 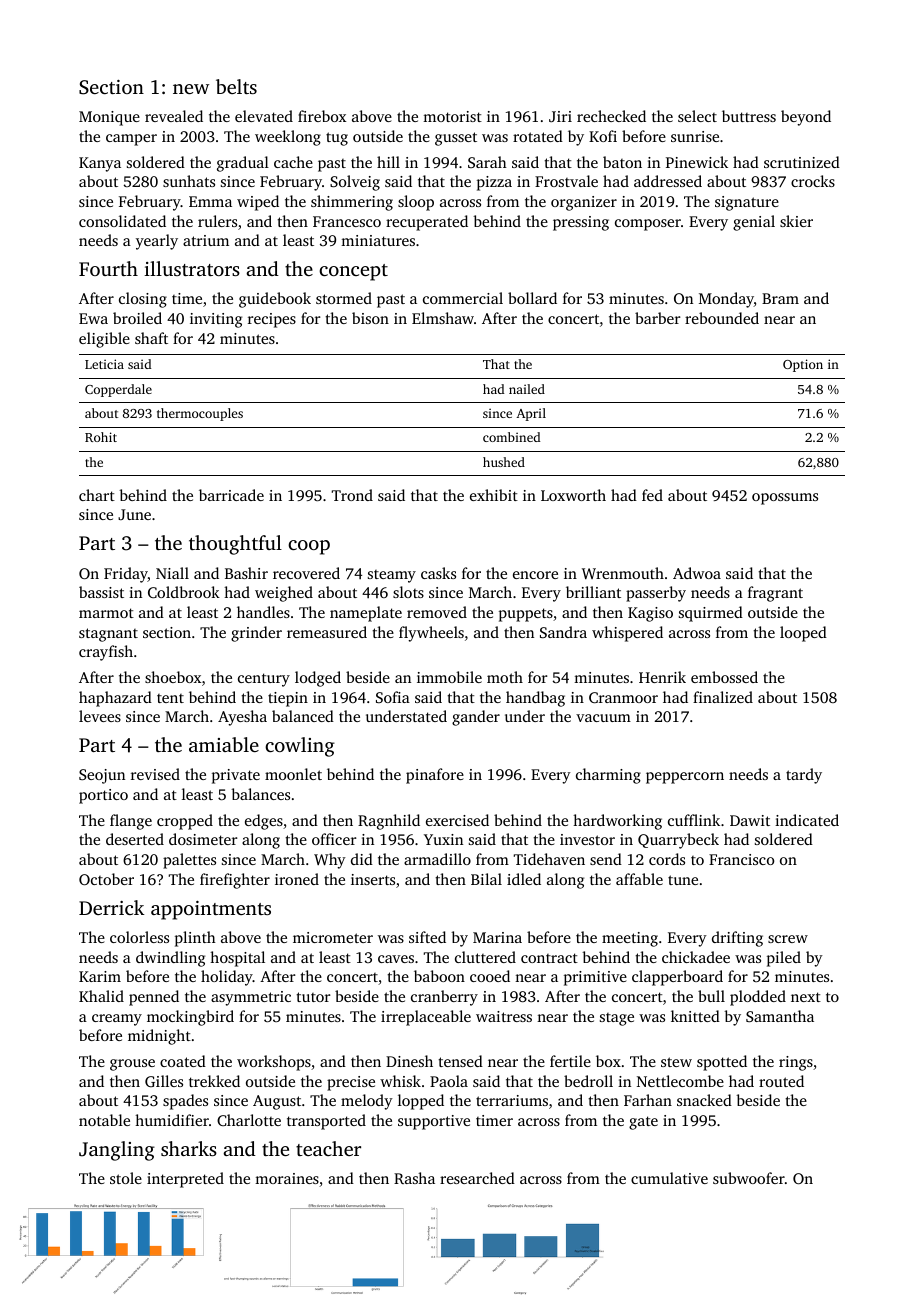 I want to click on deserted, so click(x=135, y=839).
